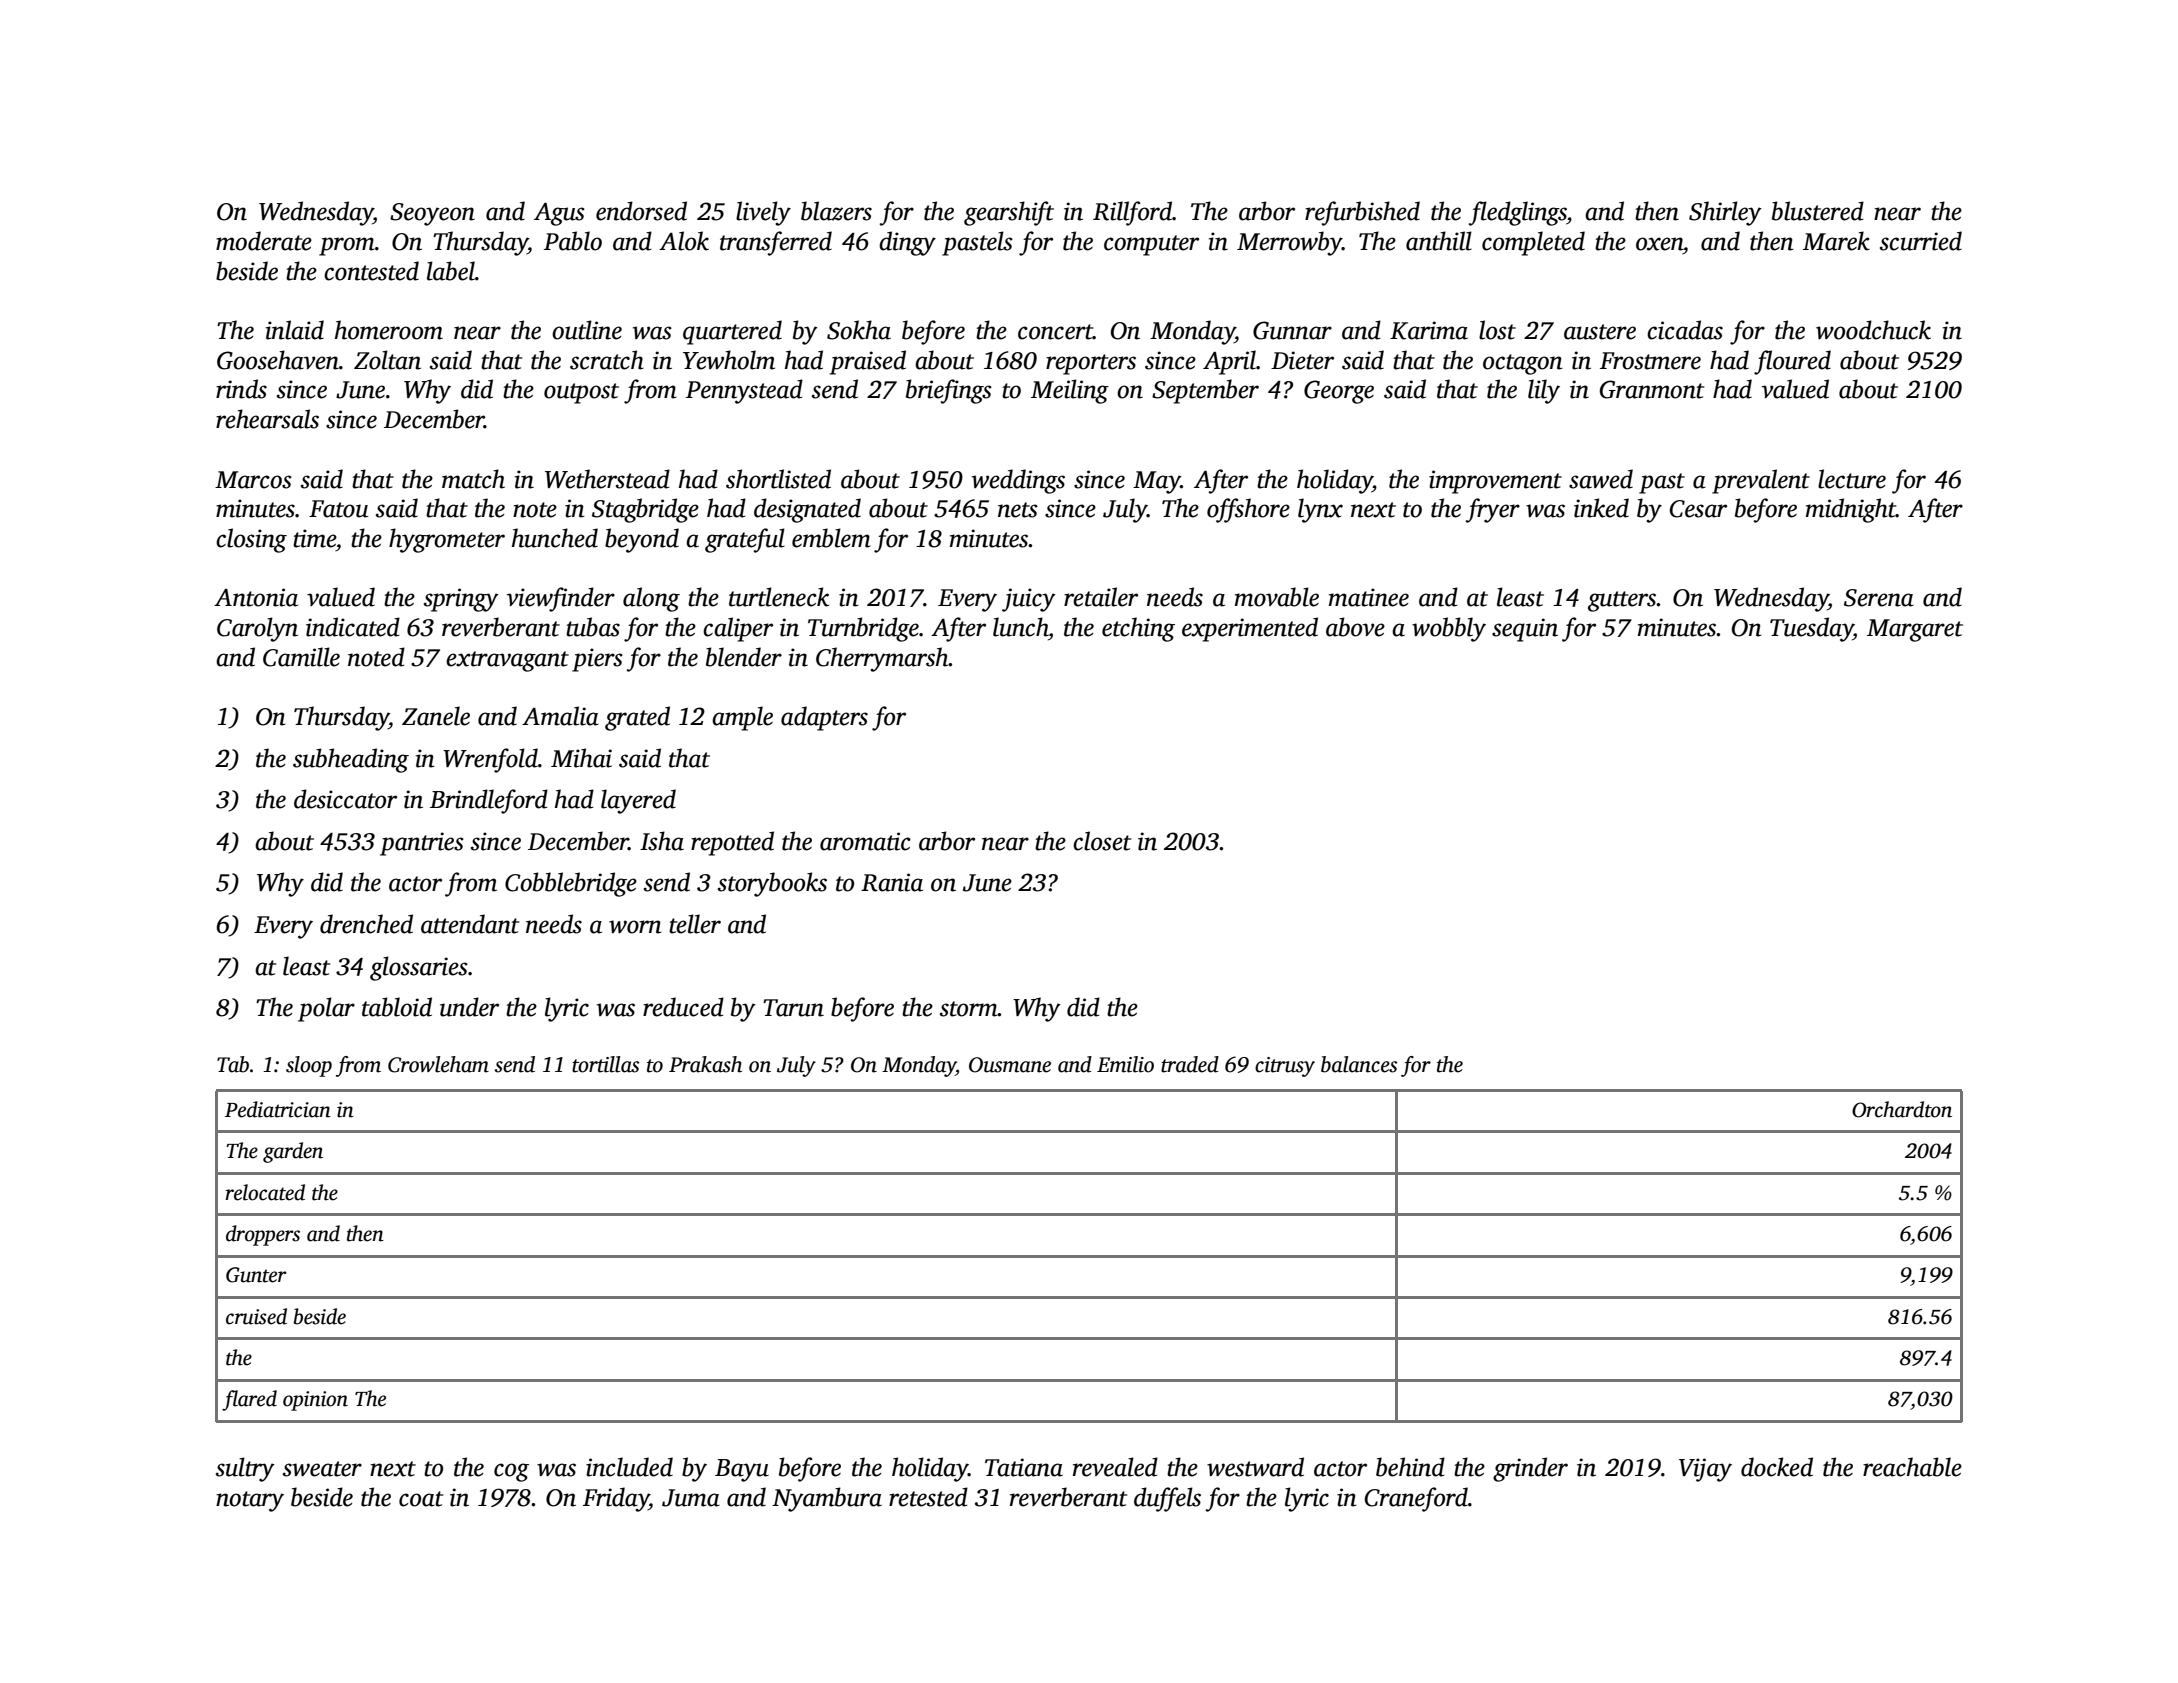 Image resolution: width=2178 pixels, height=1683 pixels. Describe the element at coordinates (1705, 1470) in the page. I see `Vijay` at that location.
